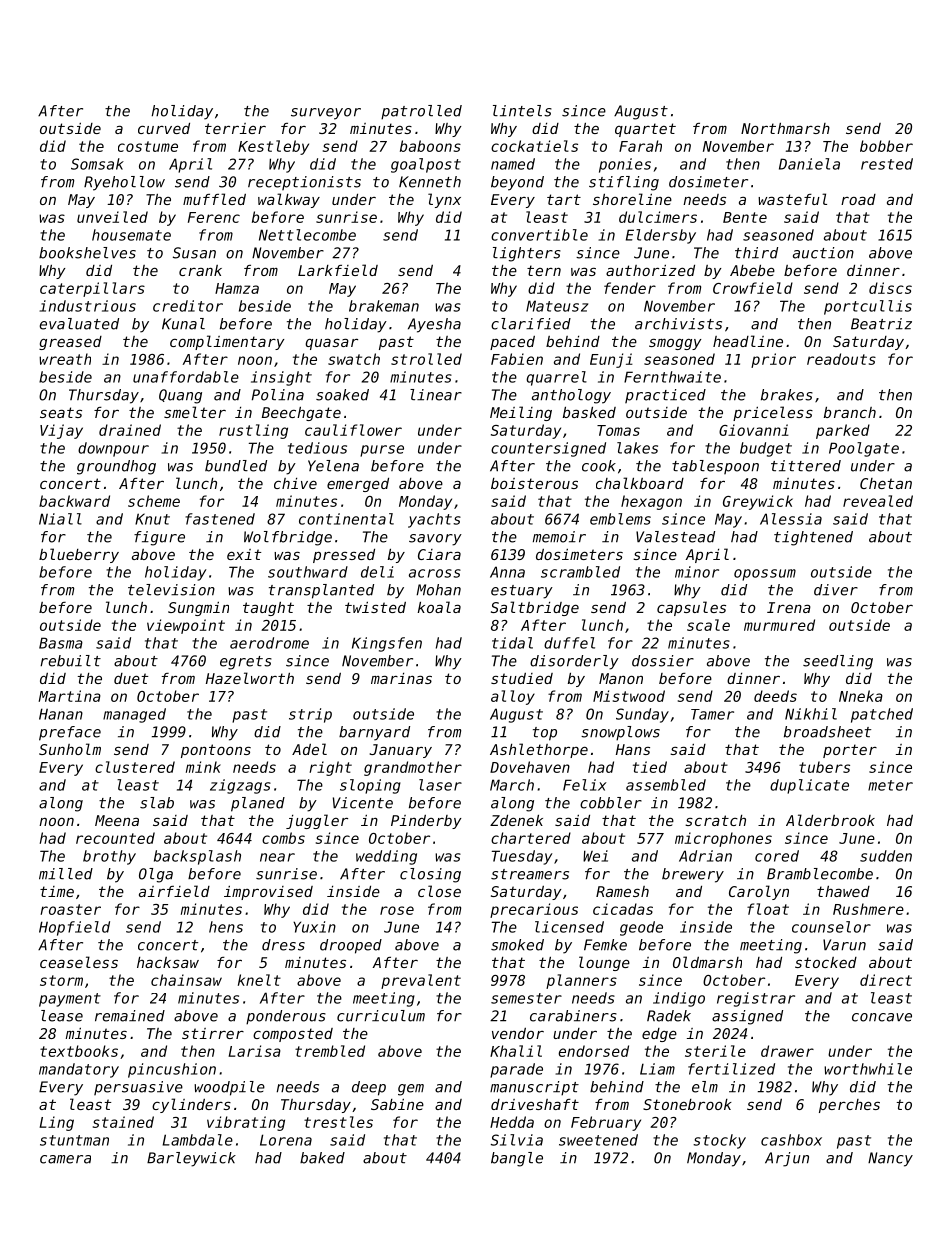  Describe the element at coordinates (377, 572) in the document. I see `deli` at that location.
